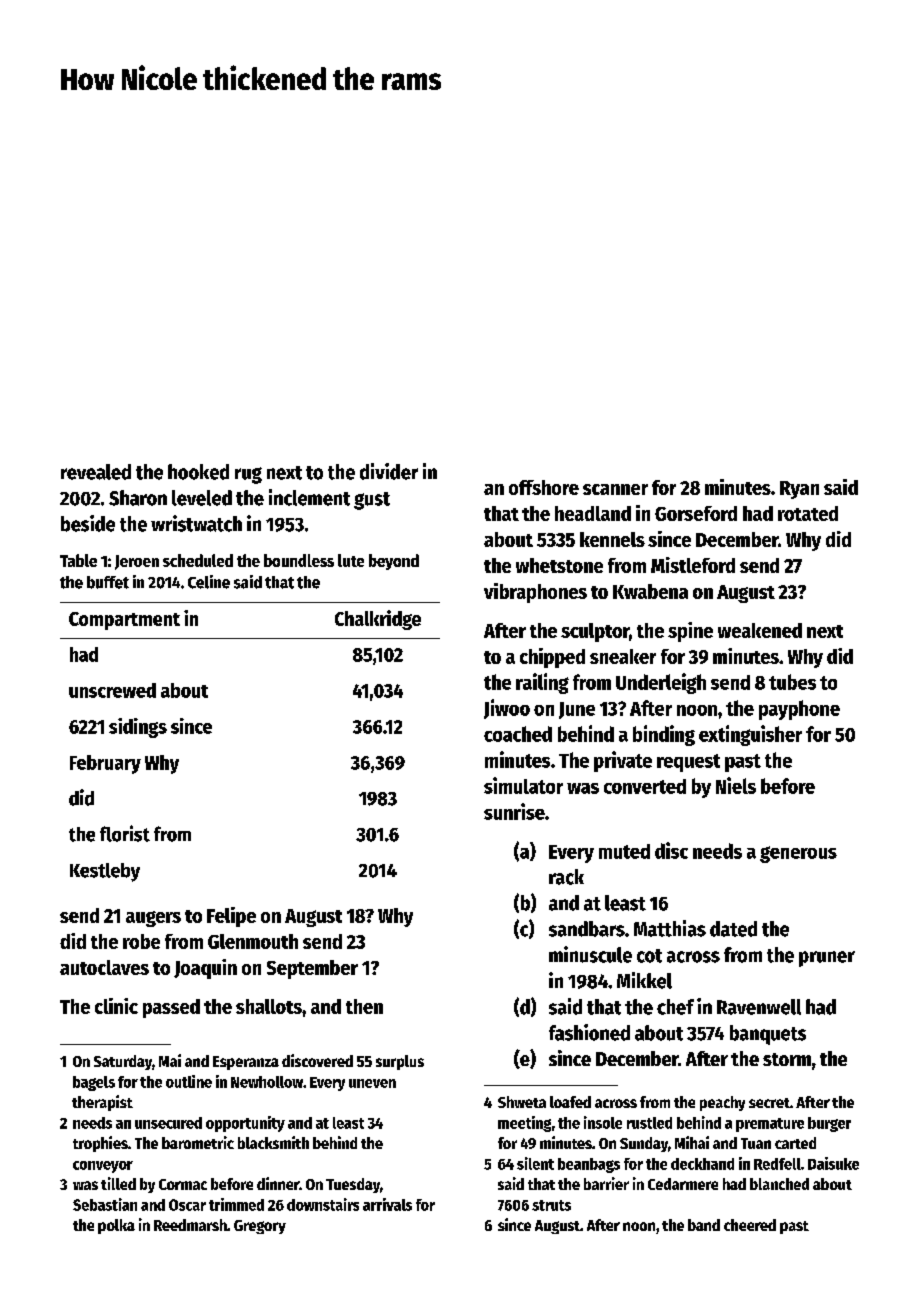  What do you see at coordinates (759, 1007) in the document?
I see `Ravenwell` at bounding box center [759, 1007].
